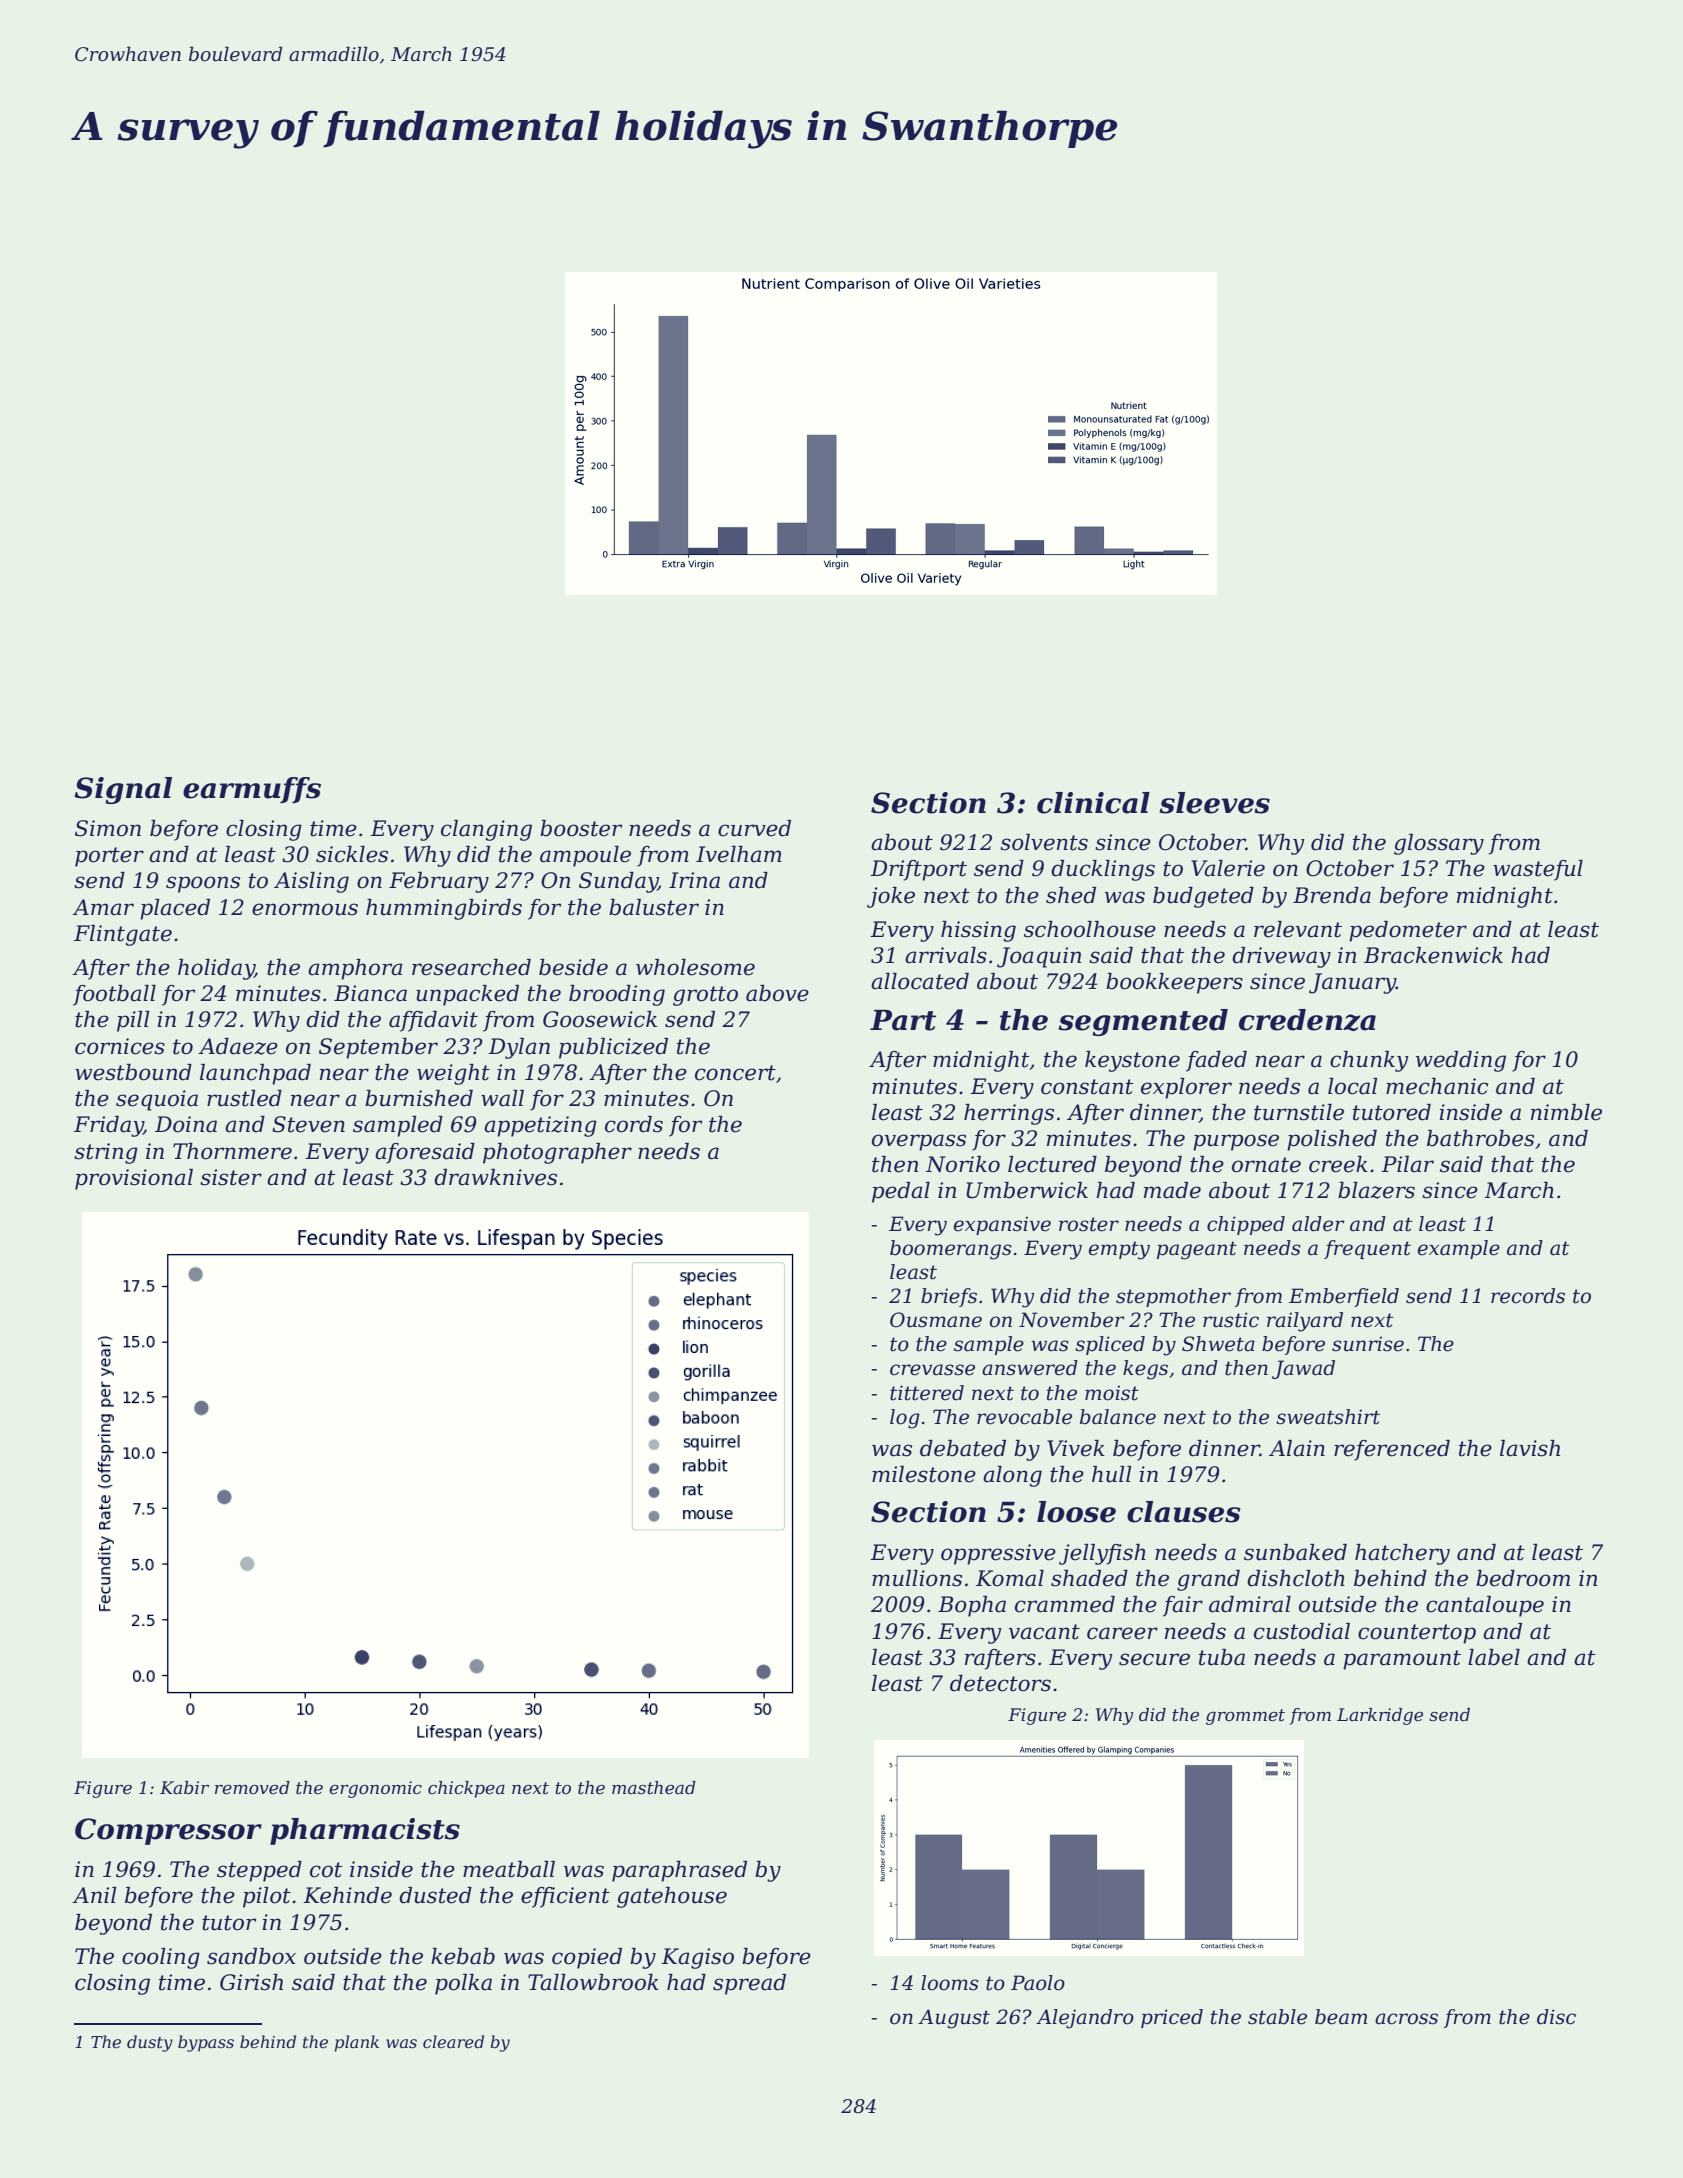  Describe the element at coordinates (1044, 842) in the image. I see `solvents` at that location.
